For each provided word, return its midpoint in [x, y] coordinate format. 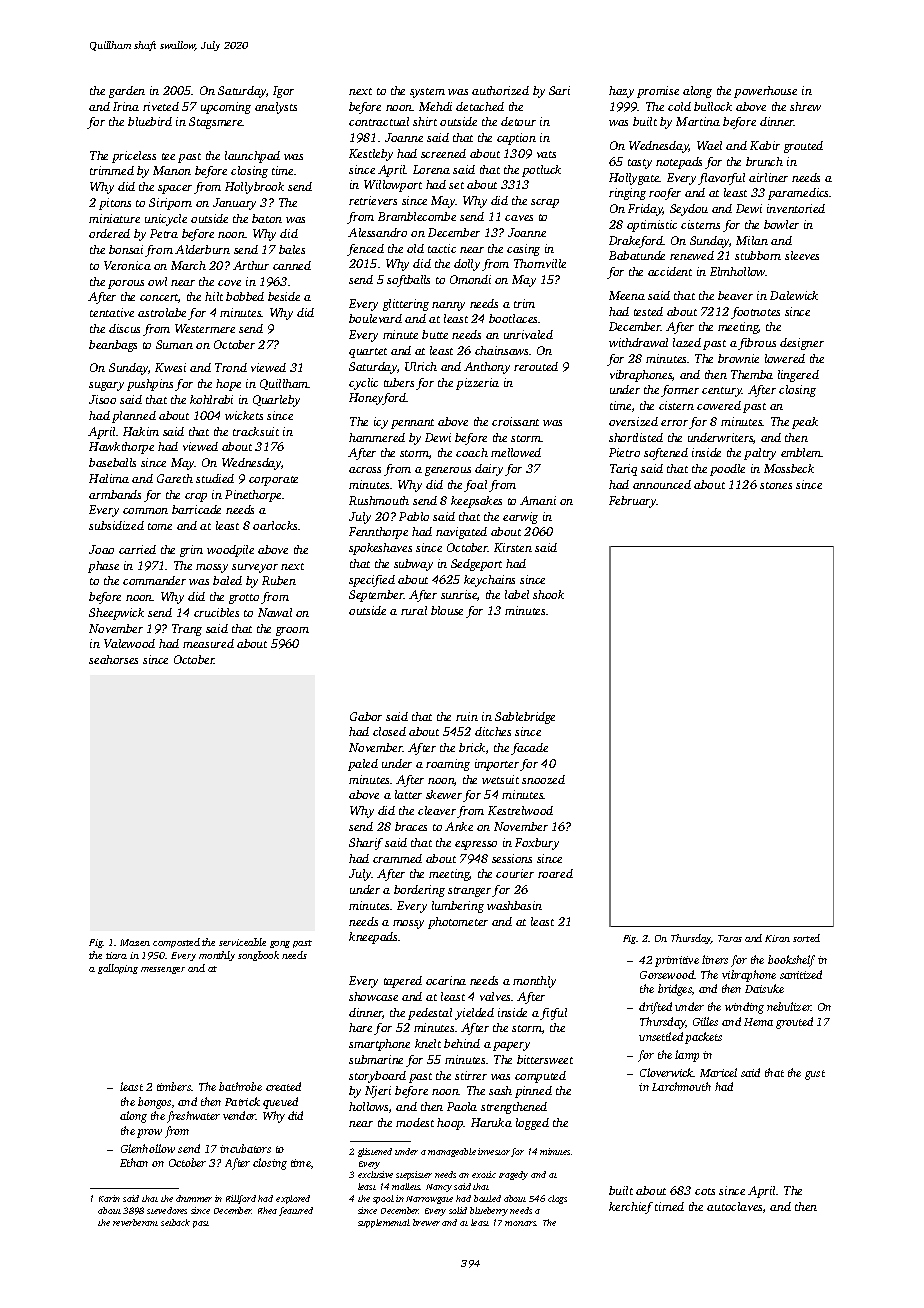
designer [802, 344]
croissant [515, 421]
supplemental [384, 1223]
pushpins [150, 385]
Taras [730, 938]
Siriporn [170, 204]
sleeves [802, 255]
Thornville [540, 263]
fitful [553, 1014]
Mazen [135, 942]
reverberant [135, 1222]
